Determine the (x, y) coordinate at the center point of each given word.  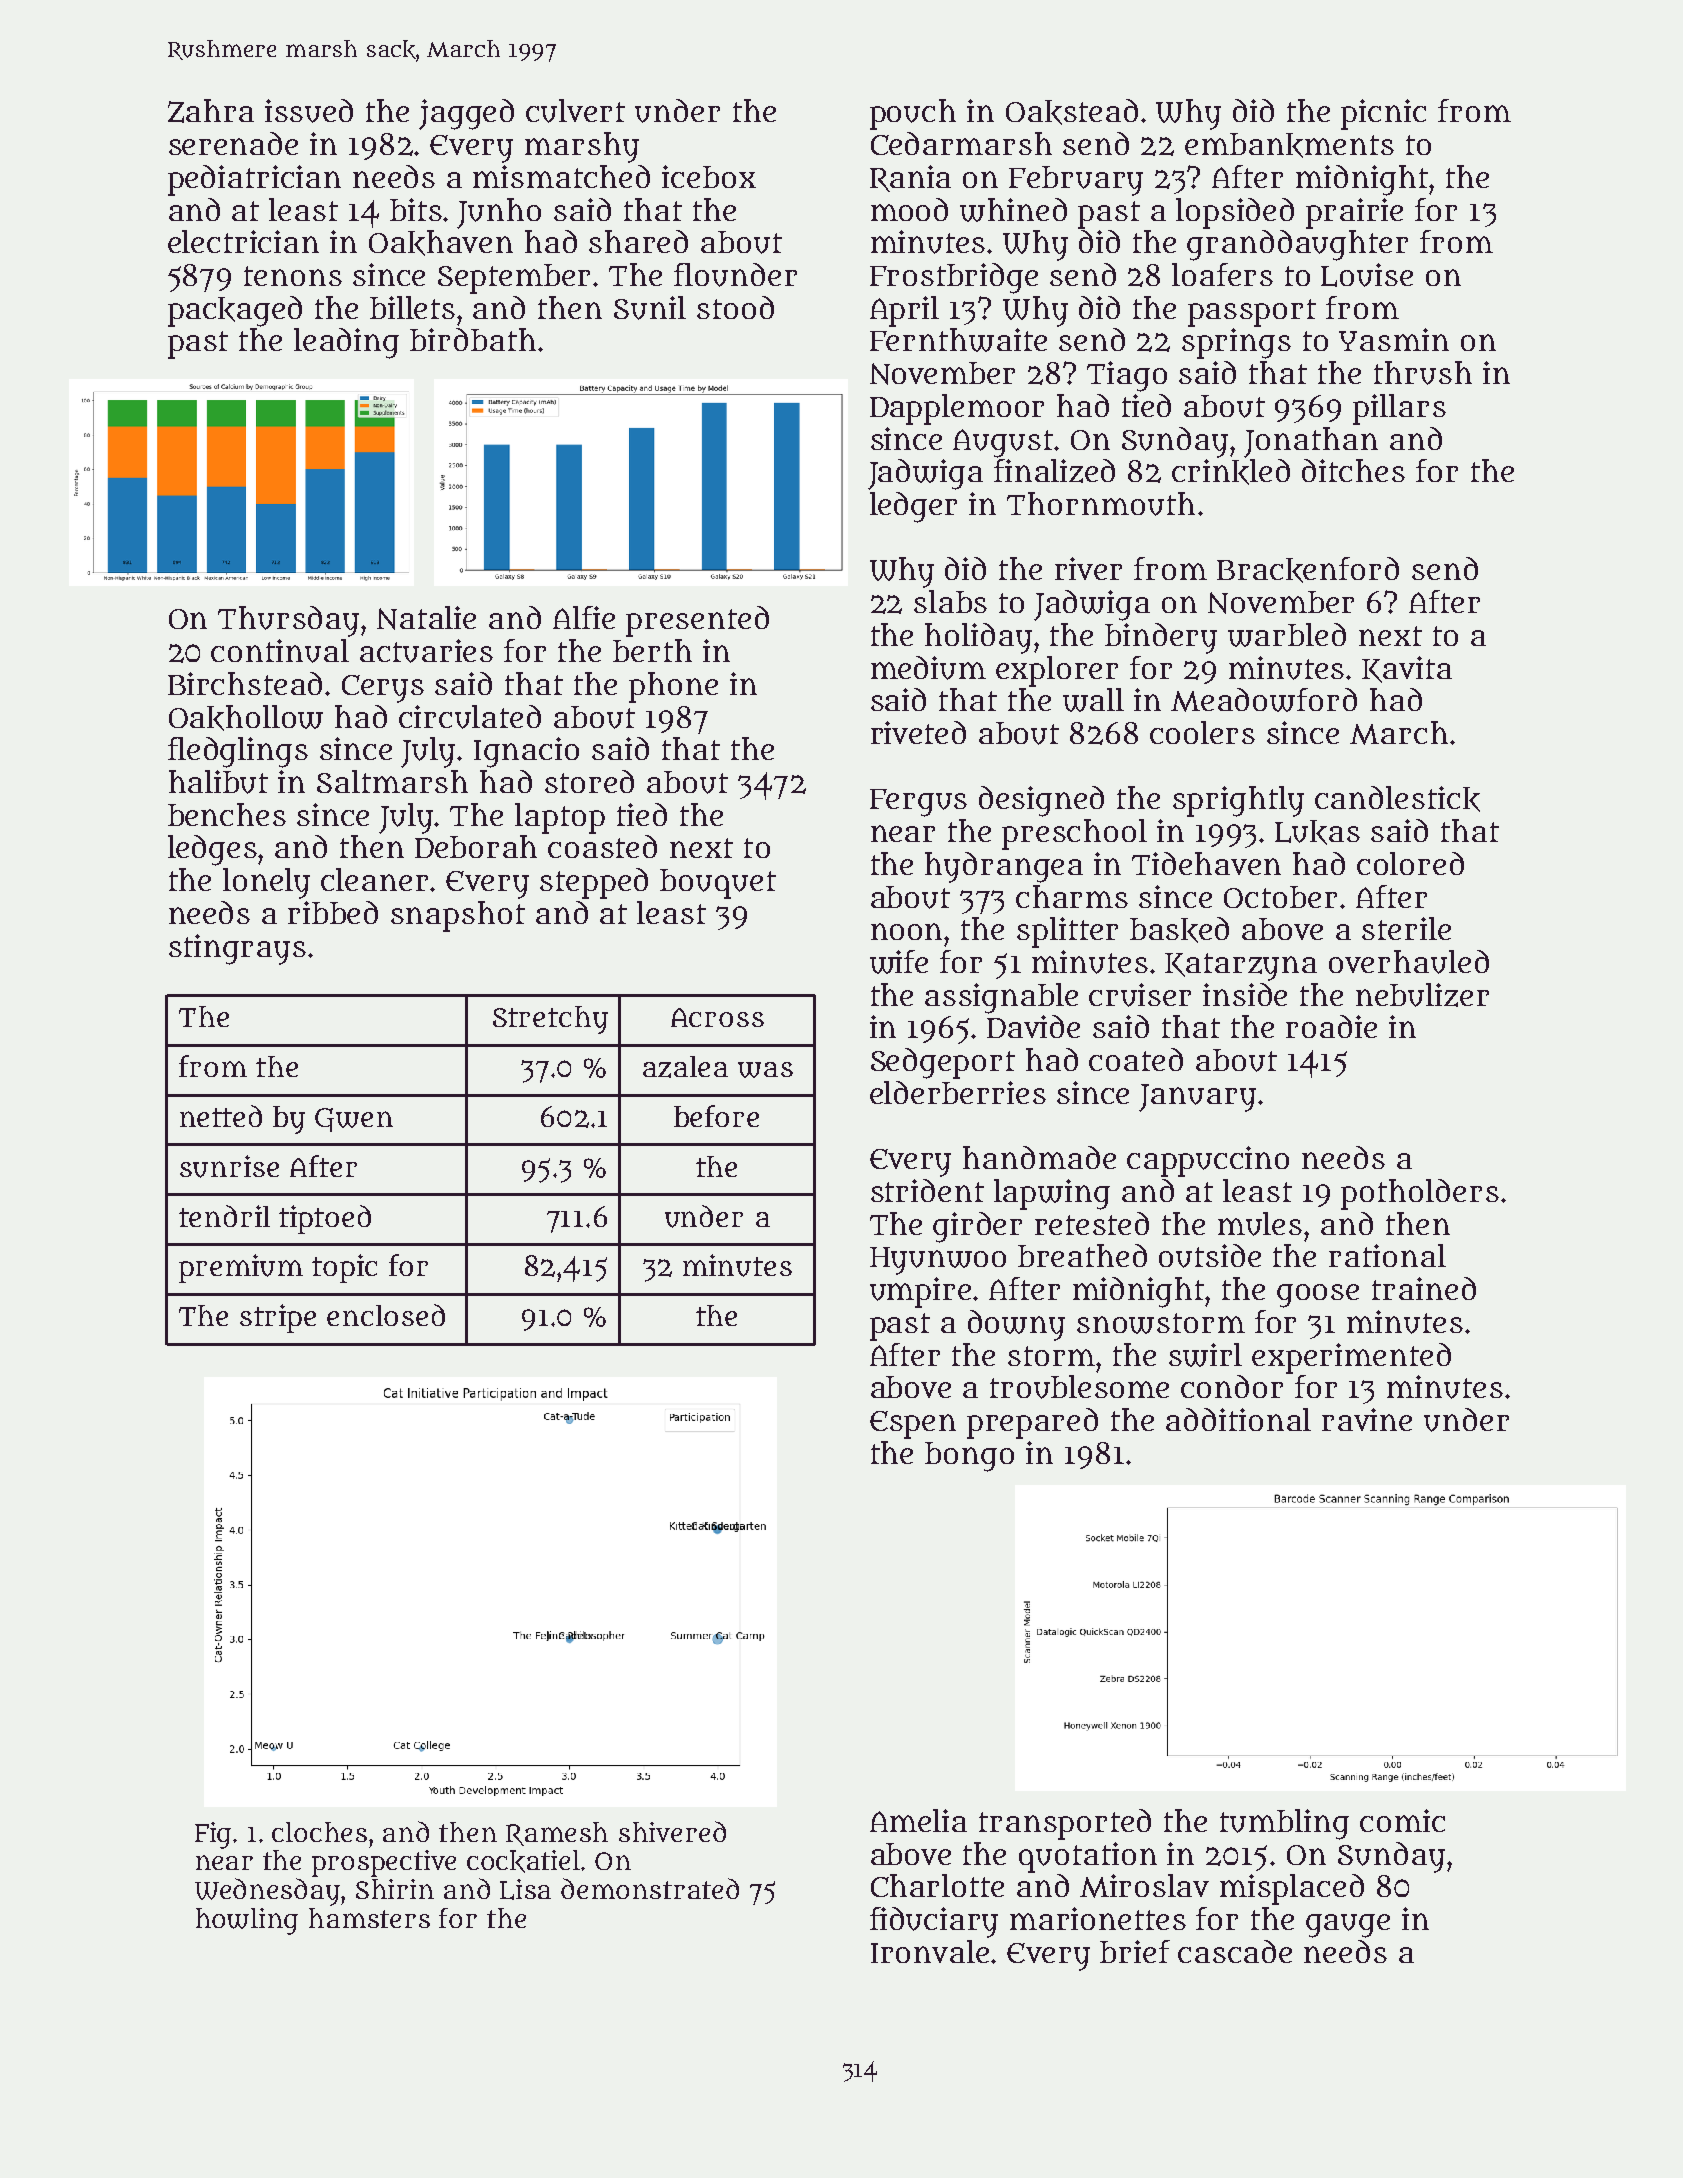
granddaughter (1297, 245)
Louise (1367, 275)
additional (1238, 1419)
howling (247, 1921)
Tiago (1127, 376)
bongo (969, 1457)
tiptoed (325, 1219)
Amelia (918, 1820)
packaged (235, 311)
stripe (278, 1318)
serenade (233, 143)
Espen (913, 1425)
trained (1424, 1288)
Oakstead (1072, 112)
